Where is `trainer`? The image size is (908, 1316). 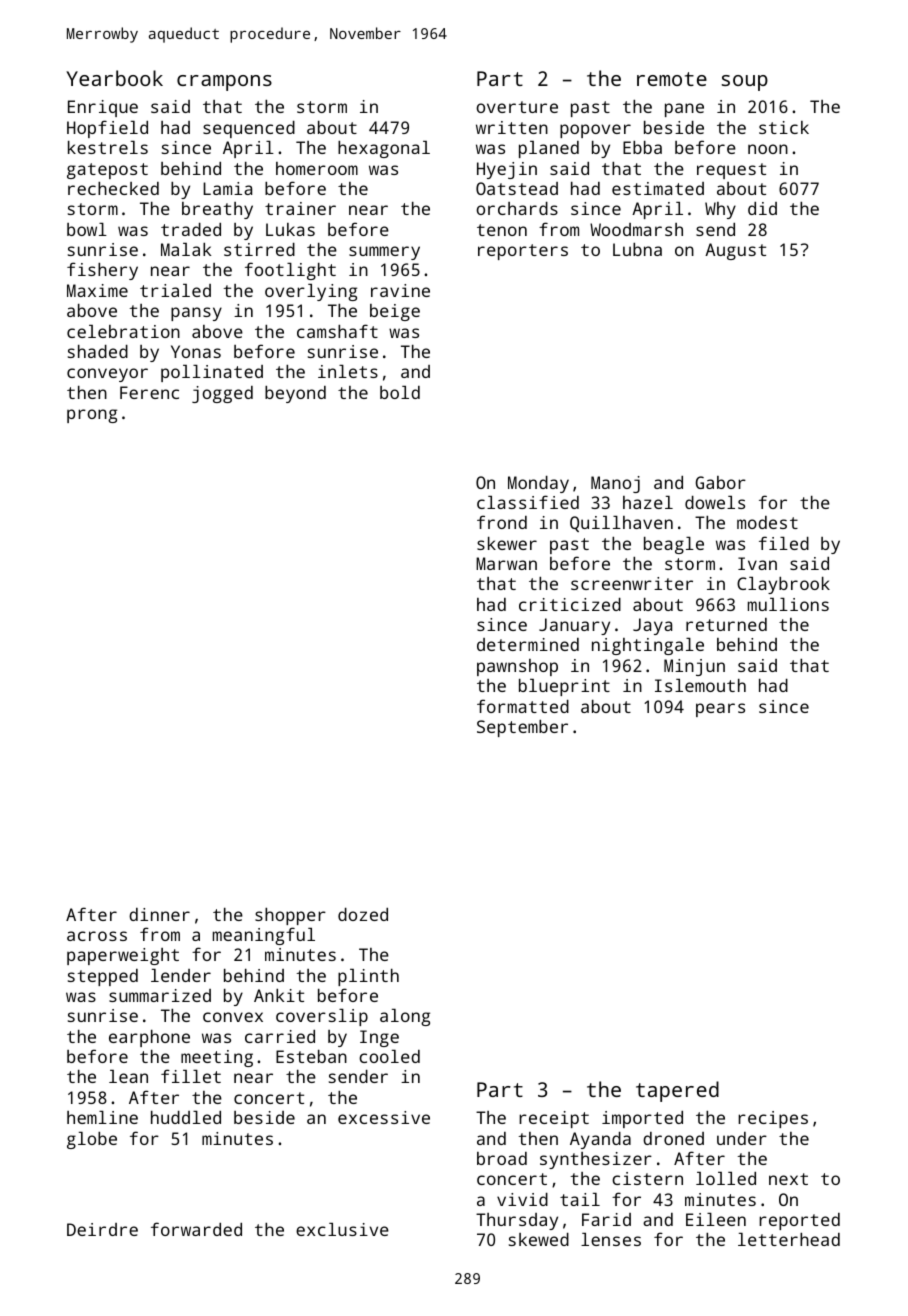 trainer is located at coordinates (300, 208).
